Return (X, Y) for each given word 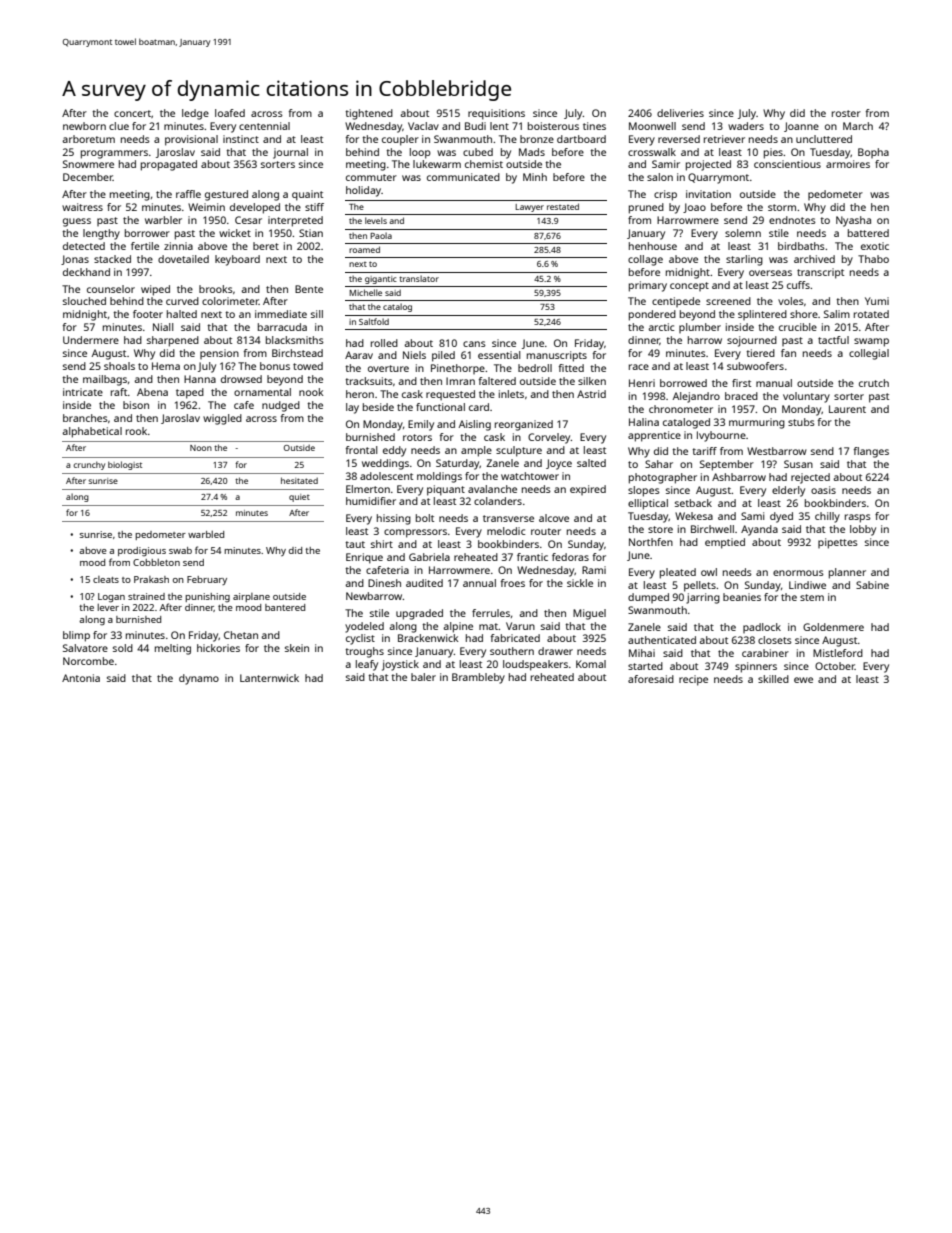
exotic (875, 246)
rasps (858, 518)
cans (474, 344)
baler (423, 677)
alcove (554, 518)
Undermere (91, 340)
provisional (191, 140)
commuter (371, 177)
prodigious (142, 551)
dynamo (199, 679)
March (858, 126)
